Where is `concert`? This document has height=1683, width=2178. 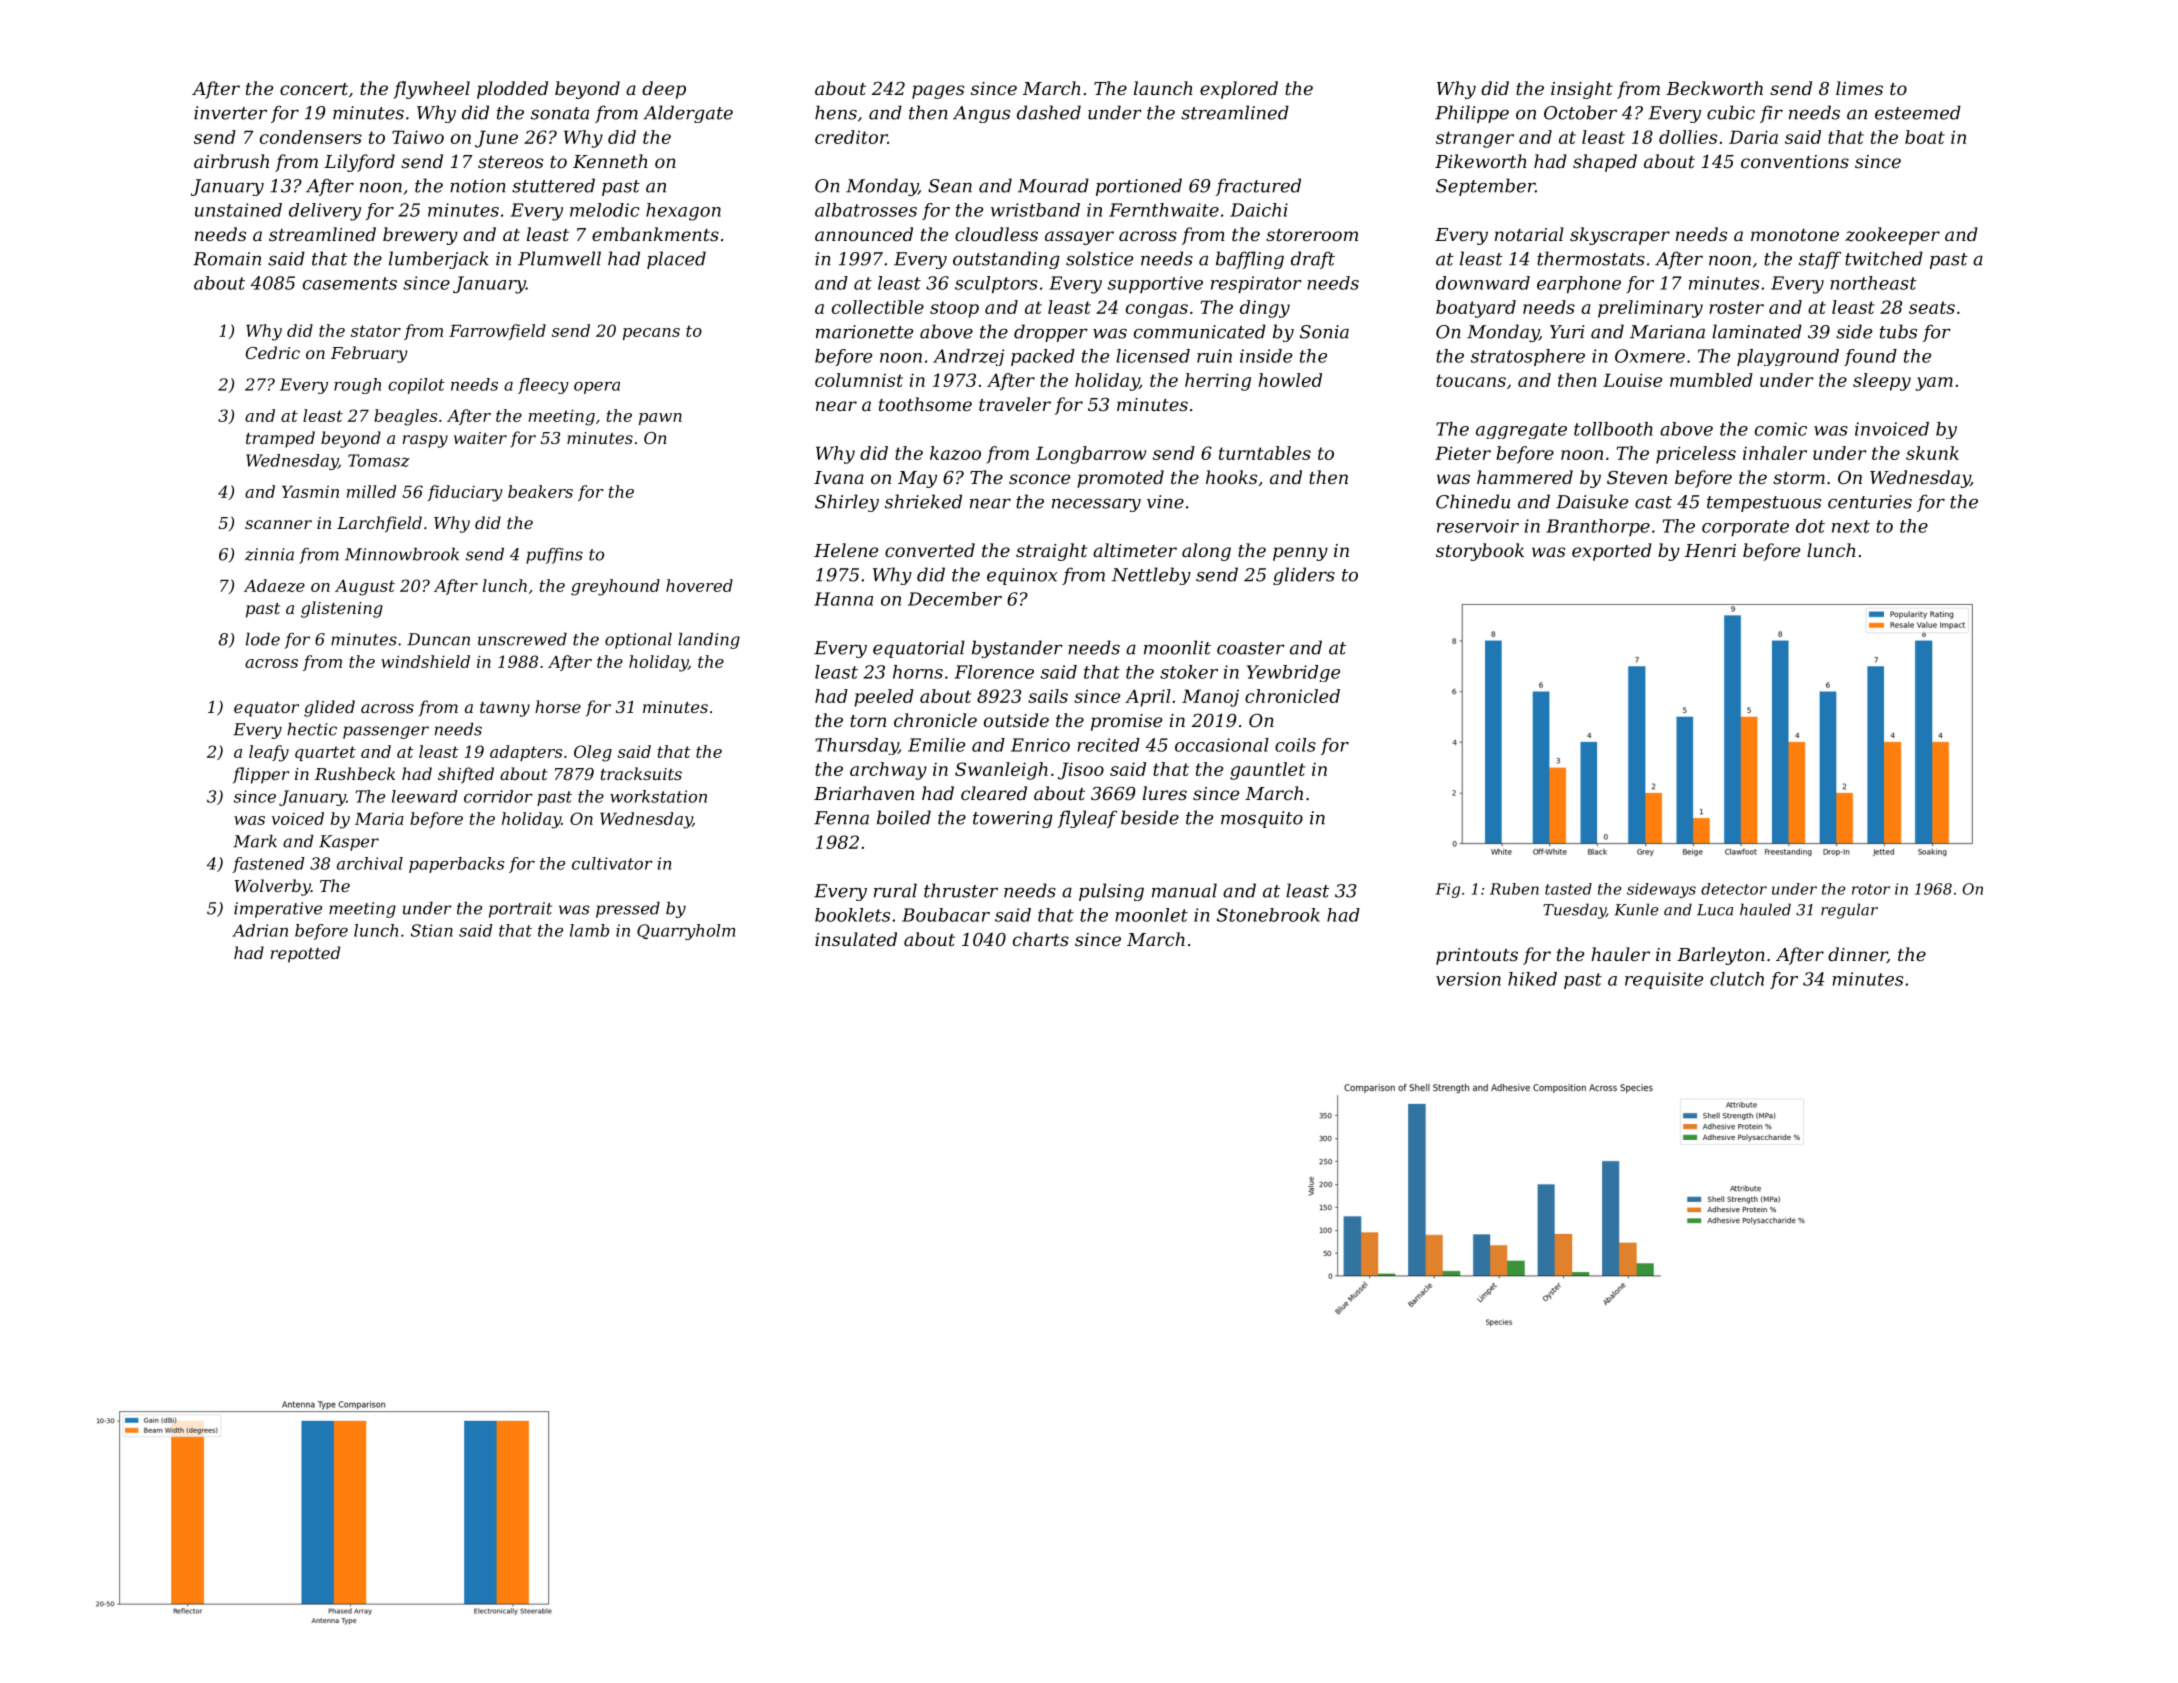 concert is located at coordinates (314, 89).
